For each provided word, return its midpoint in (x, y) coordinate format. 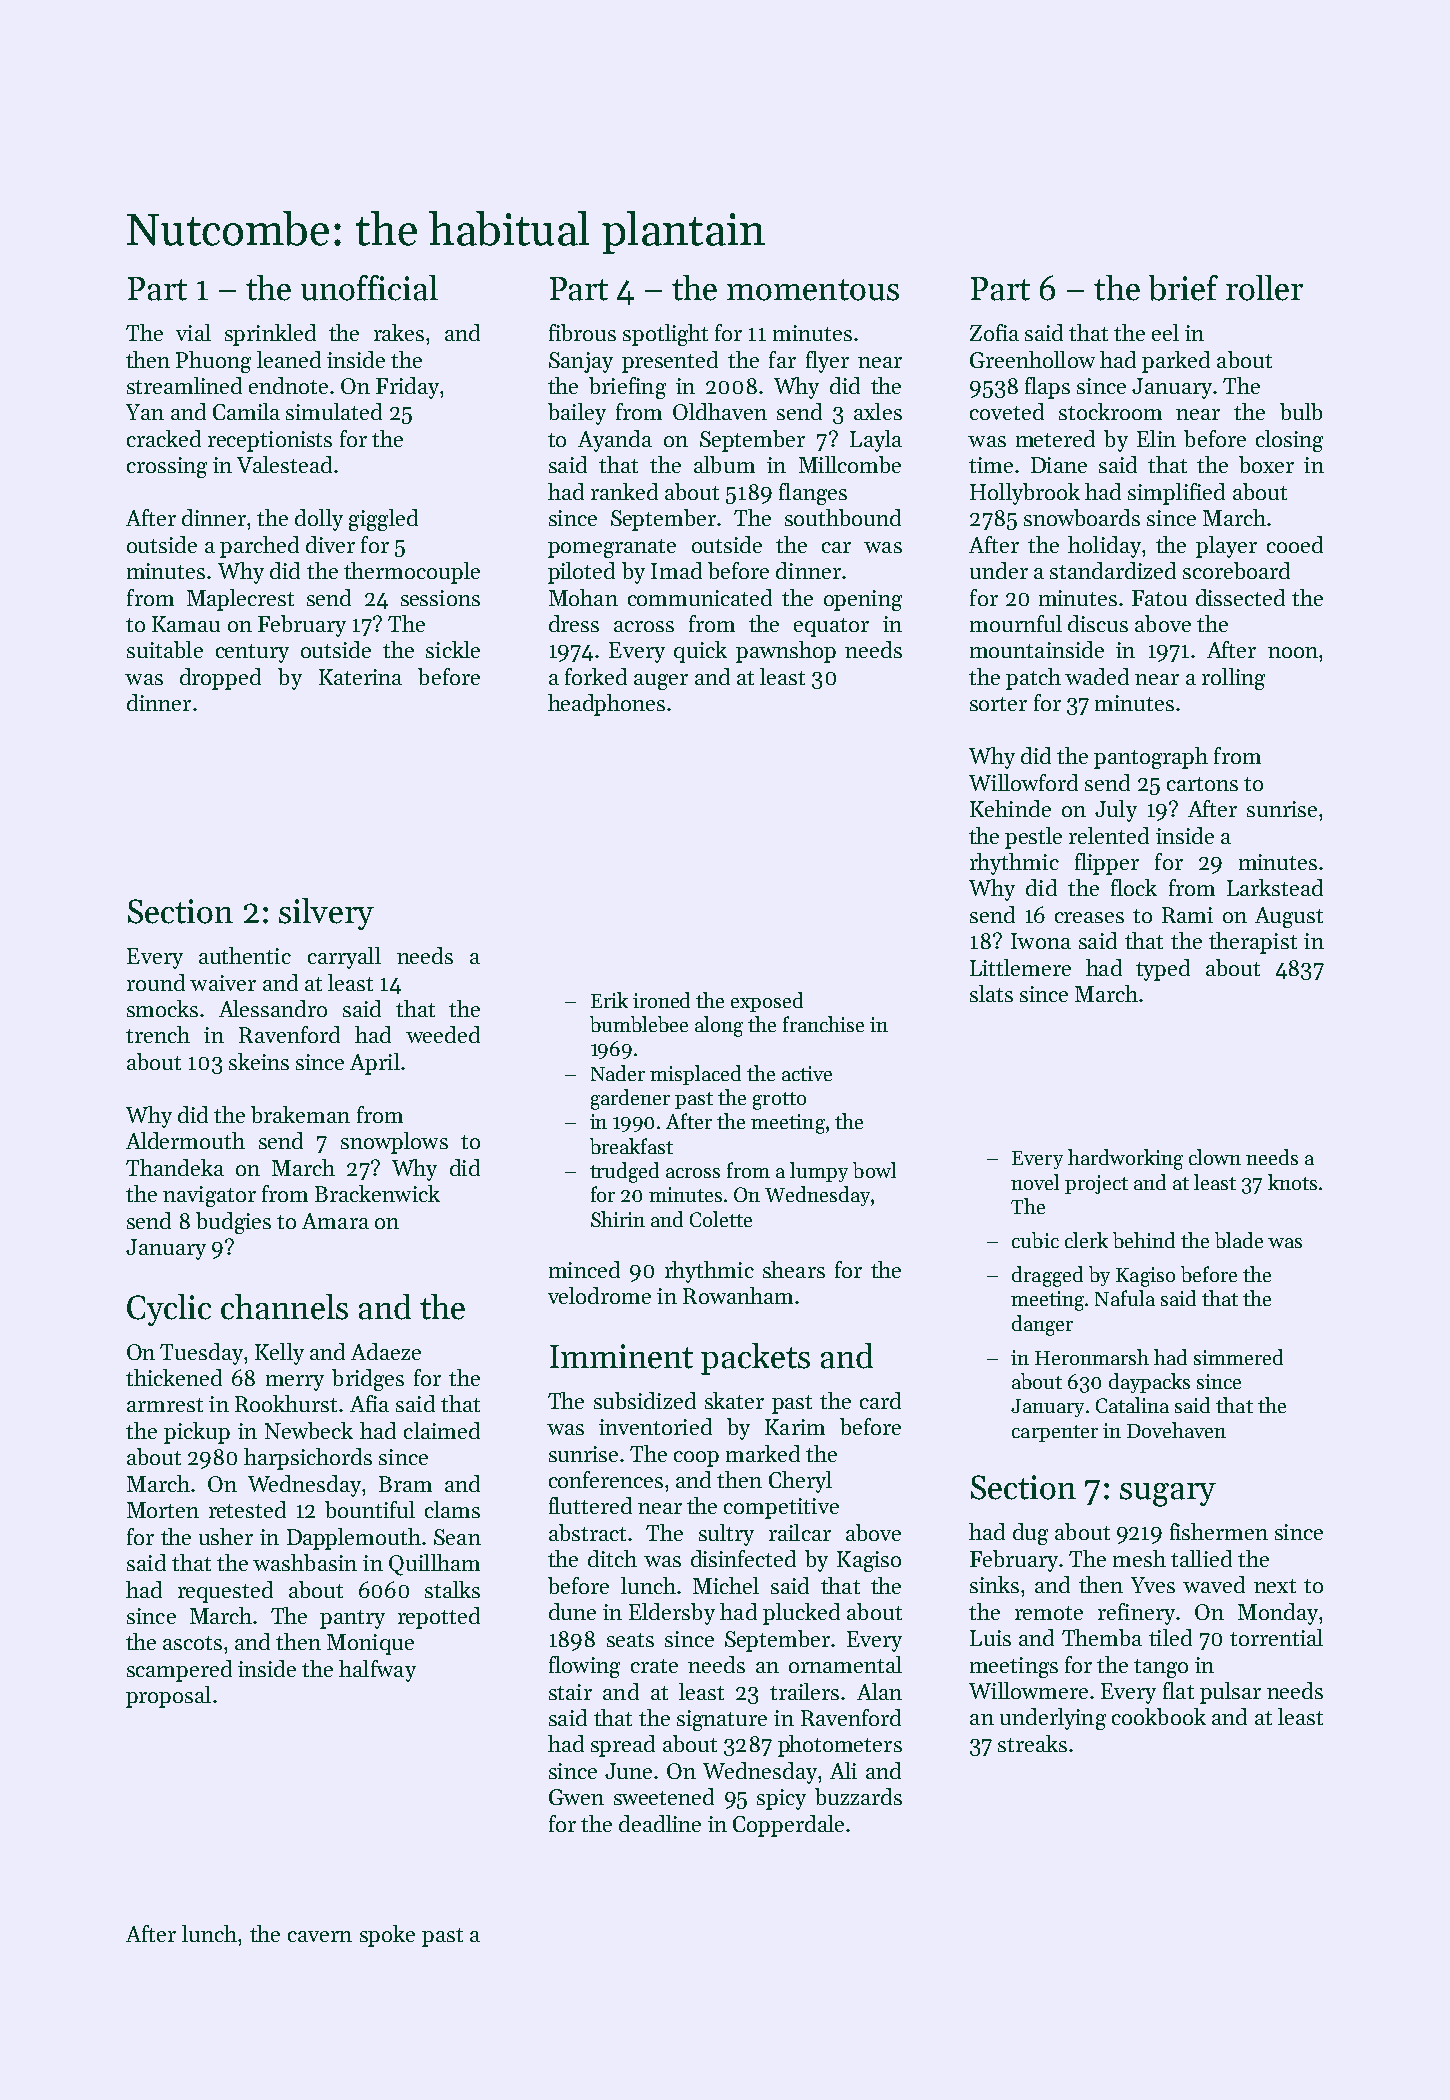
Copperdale (788, 1826)
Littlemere (1020, 967)
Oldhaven (720, 411)
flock (1134, 887)
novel (1035, 1182)
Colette (721, 1219)
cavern (320, 1936)
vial (193, 332)
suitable (165, 649)
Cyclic (169, 1310)
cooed (1295, 544)
